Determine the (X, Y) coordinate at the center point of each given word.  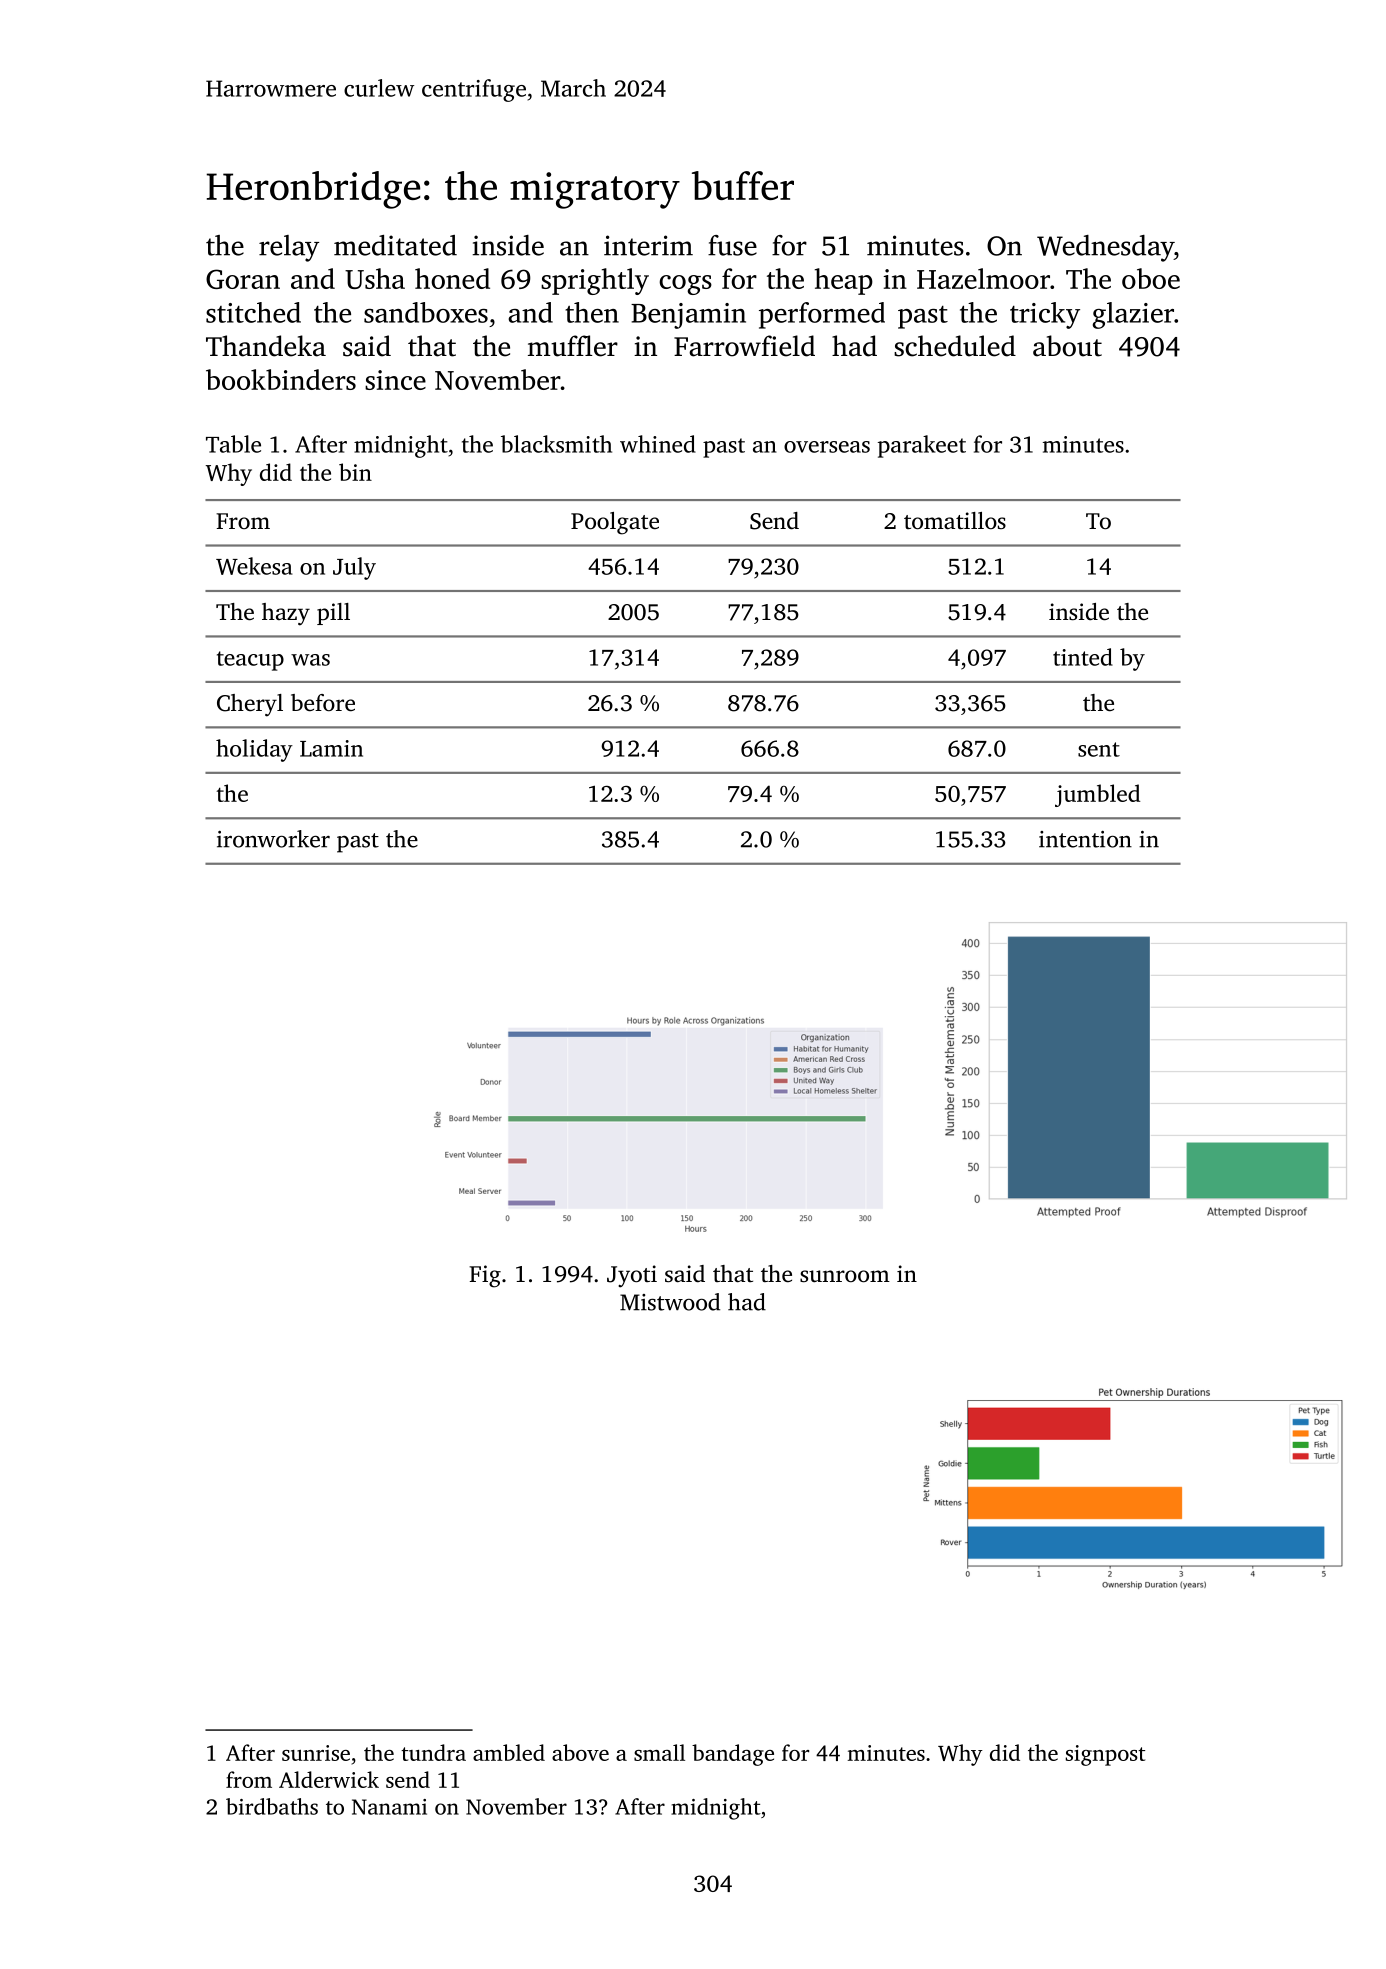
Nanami (389, 1807)
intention (1085, 839)
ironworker (273, 839)
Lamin (331, 748)
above (580, 1752)
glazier (1133, 315)
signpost (1105, 1755)
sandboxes (426, 312)
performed (822, 315)
